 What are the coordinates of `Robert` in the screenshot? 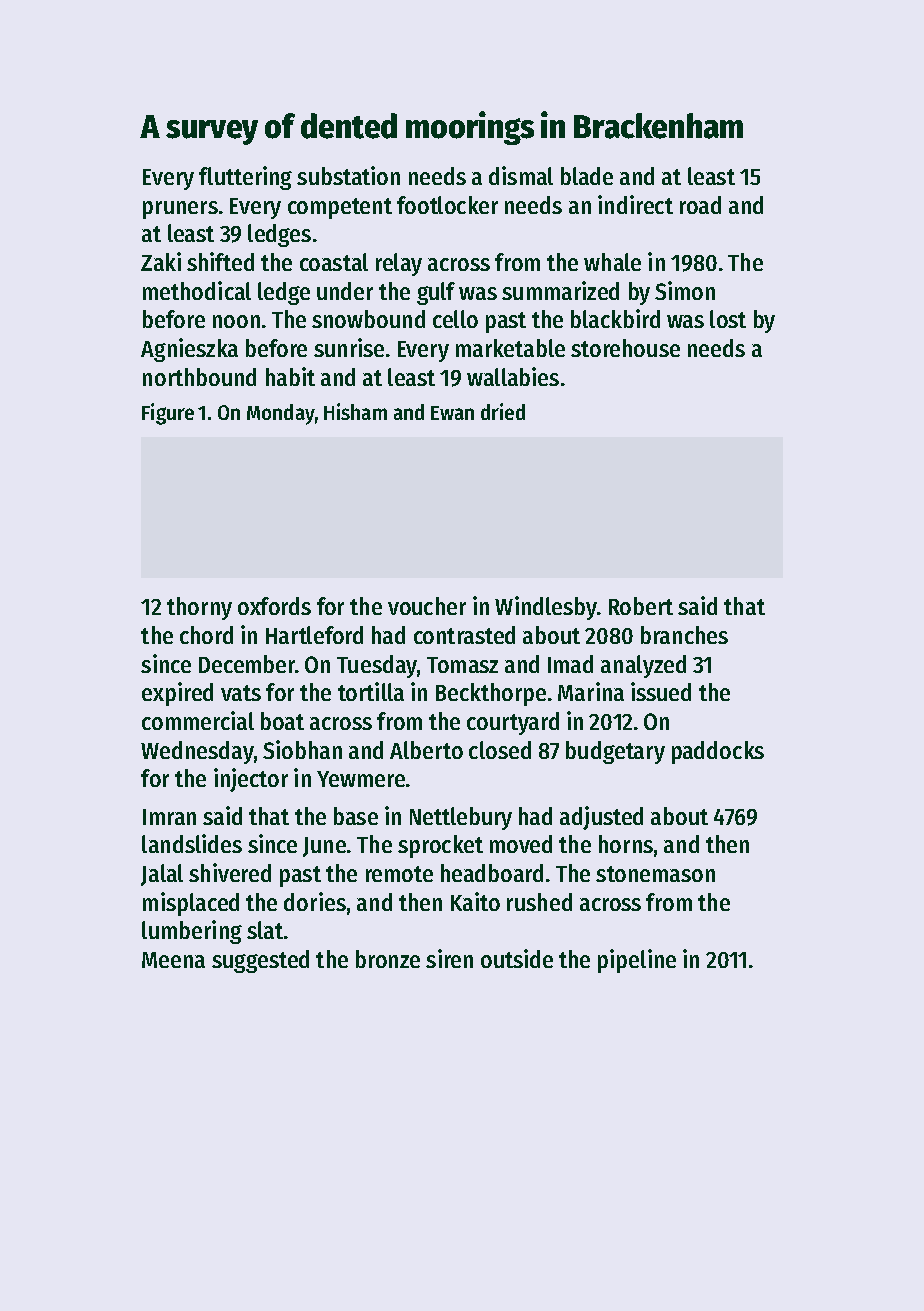 It's located at (641, 606).
